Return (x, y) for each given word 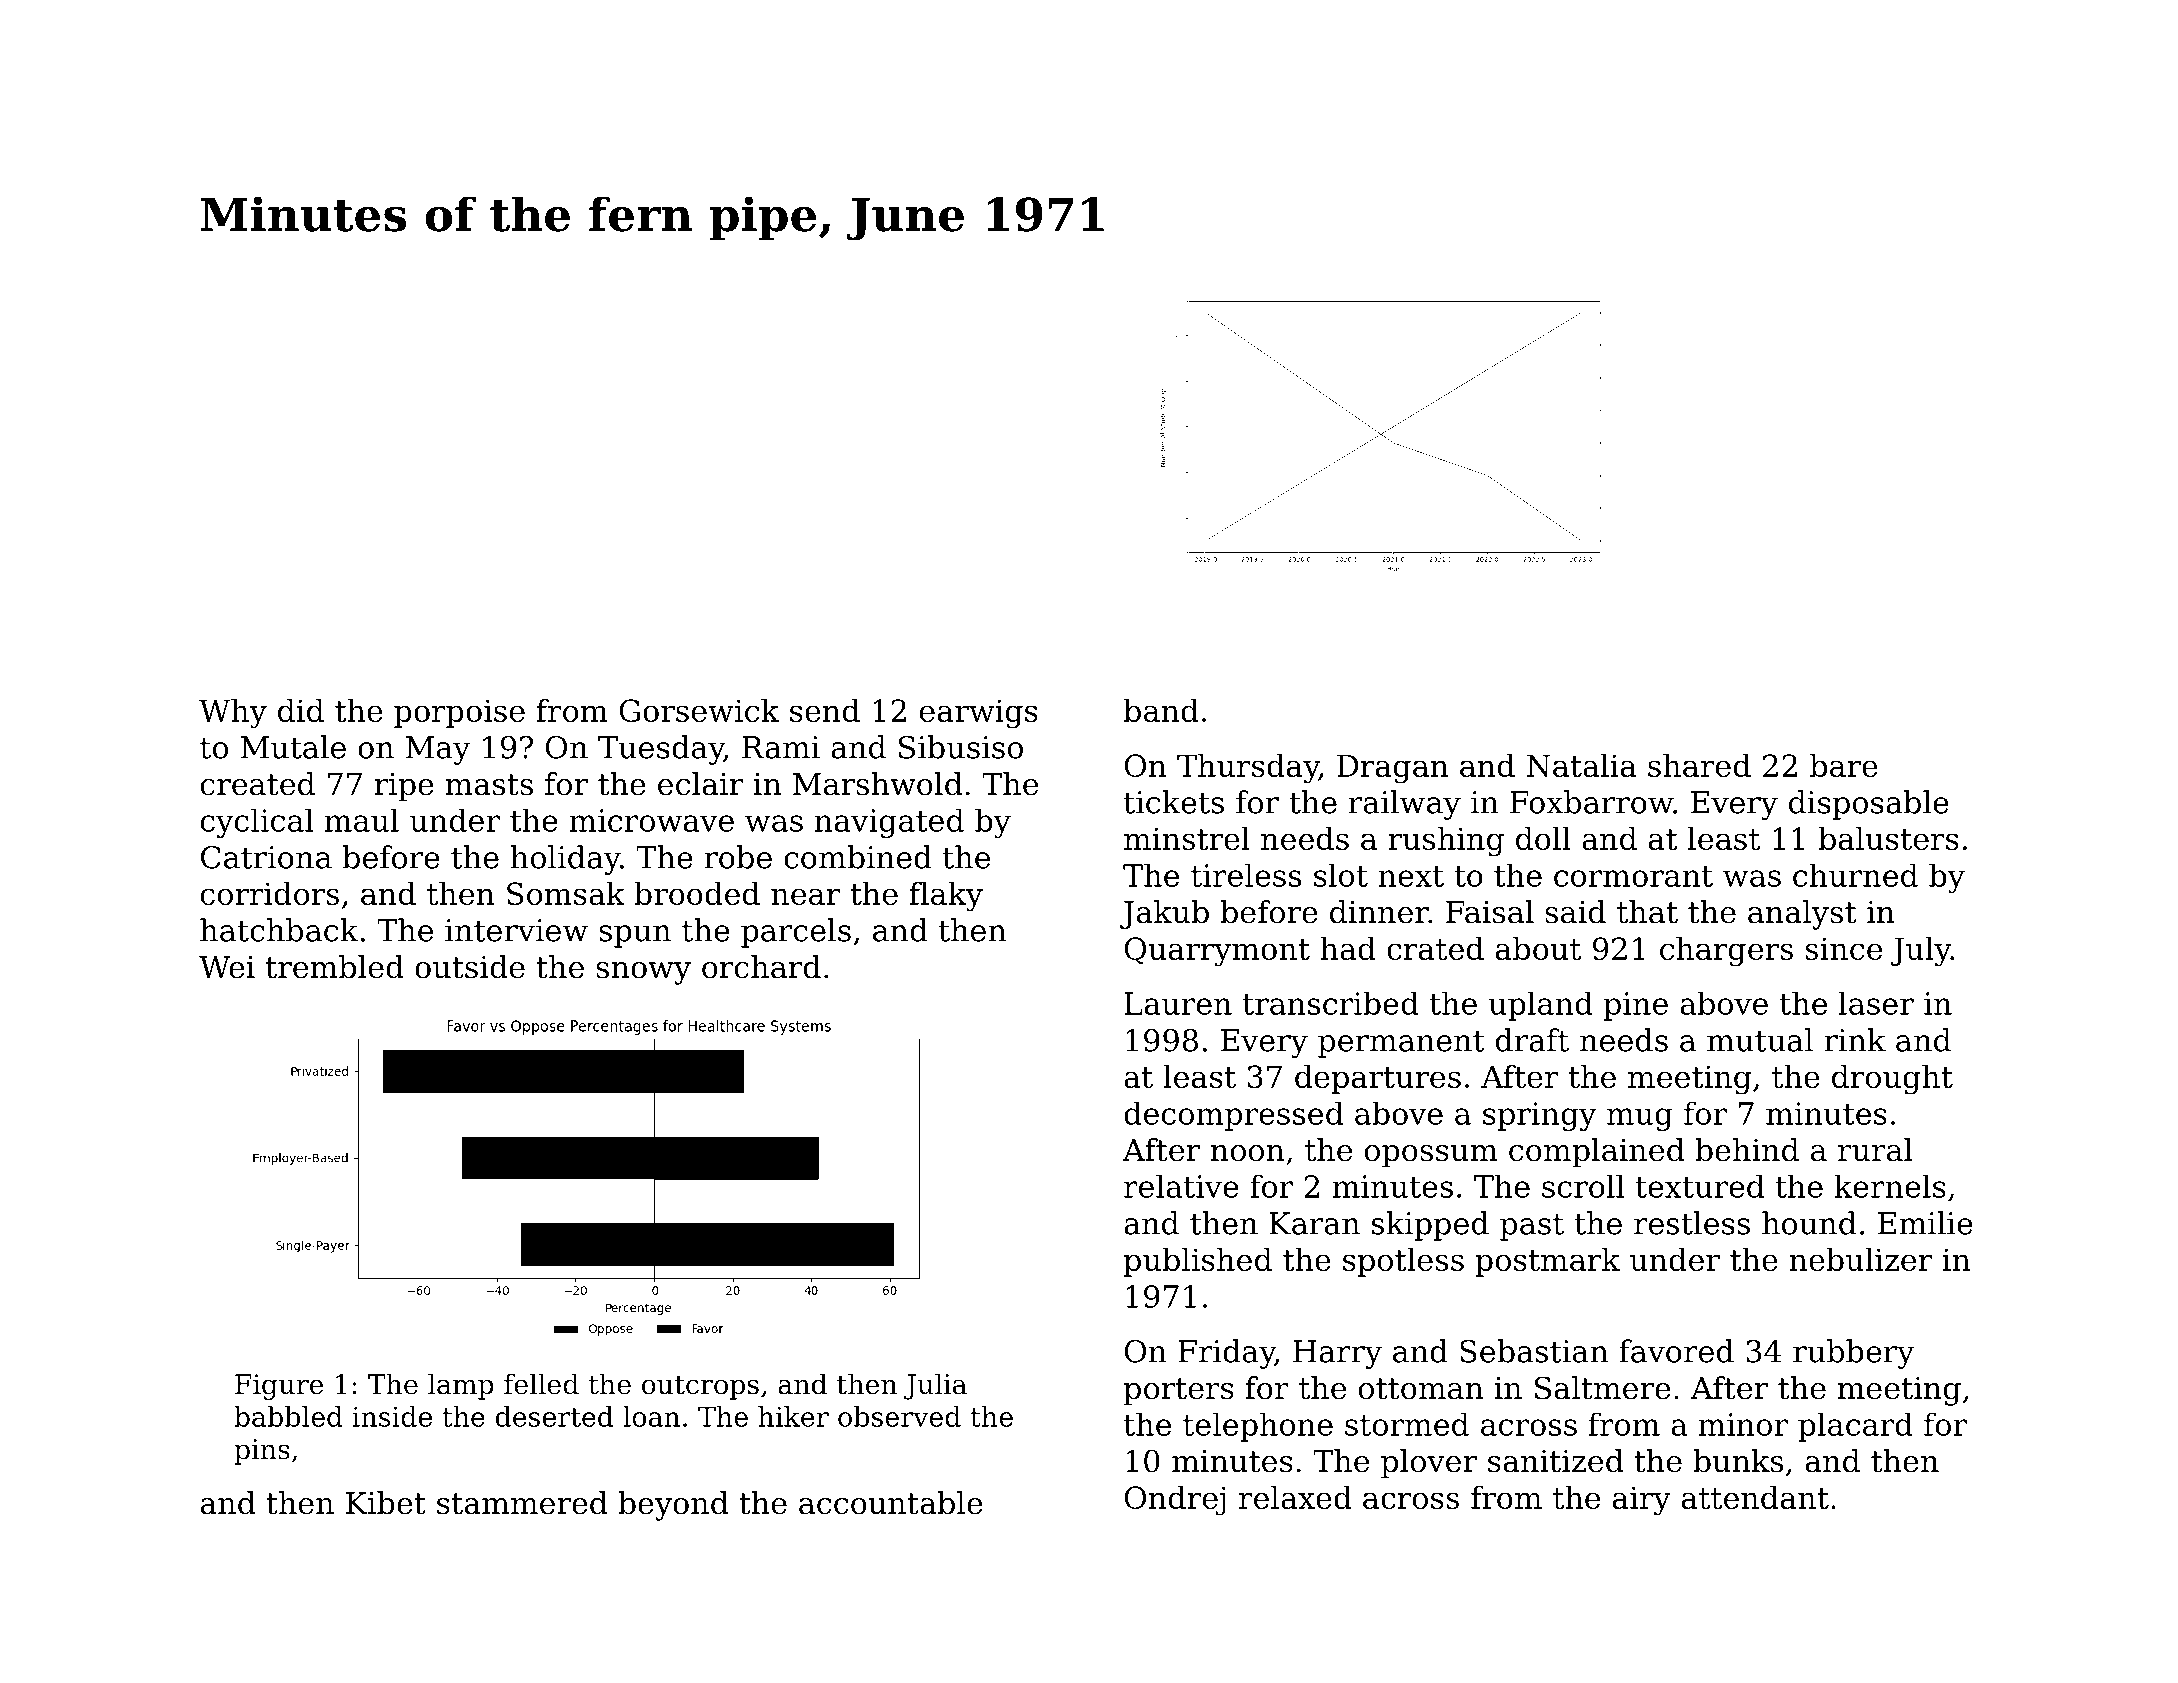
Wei (227, 967)
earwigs (979, 714)
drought (1892, 1080)
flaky (946, 897)
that (1647, 912)
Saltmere (1603, 1388)
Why (233, 714)
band (1161, 710)
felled (541, 1384)
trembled (335, 967)
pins (262, 1452)
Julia (935, 1386)
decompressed (1233, 1116)
